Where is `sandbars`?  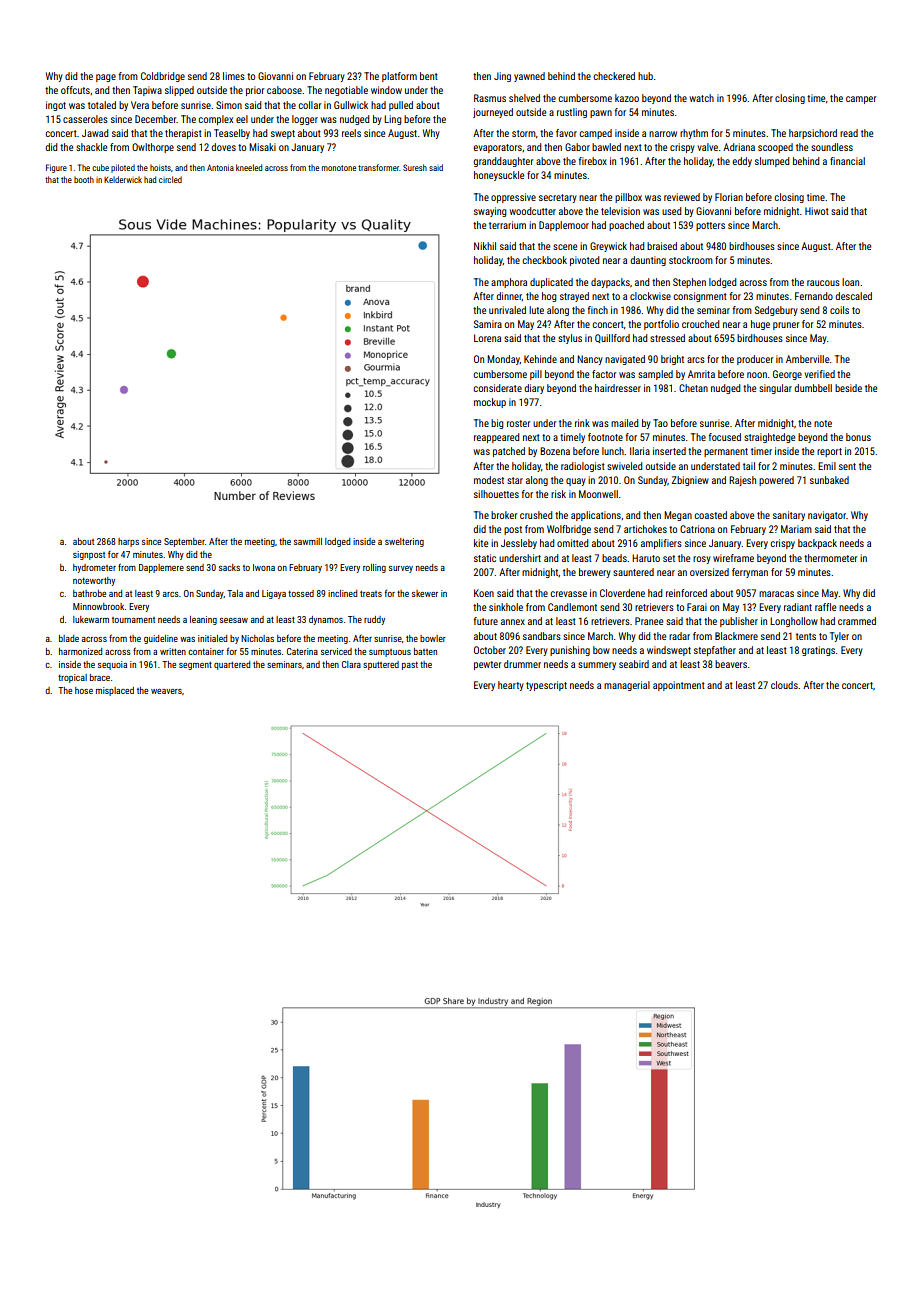 sandbars is located at coordinates (542, 636).
